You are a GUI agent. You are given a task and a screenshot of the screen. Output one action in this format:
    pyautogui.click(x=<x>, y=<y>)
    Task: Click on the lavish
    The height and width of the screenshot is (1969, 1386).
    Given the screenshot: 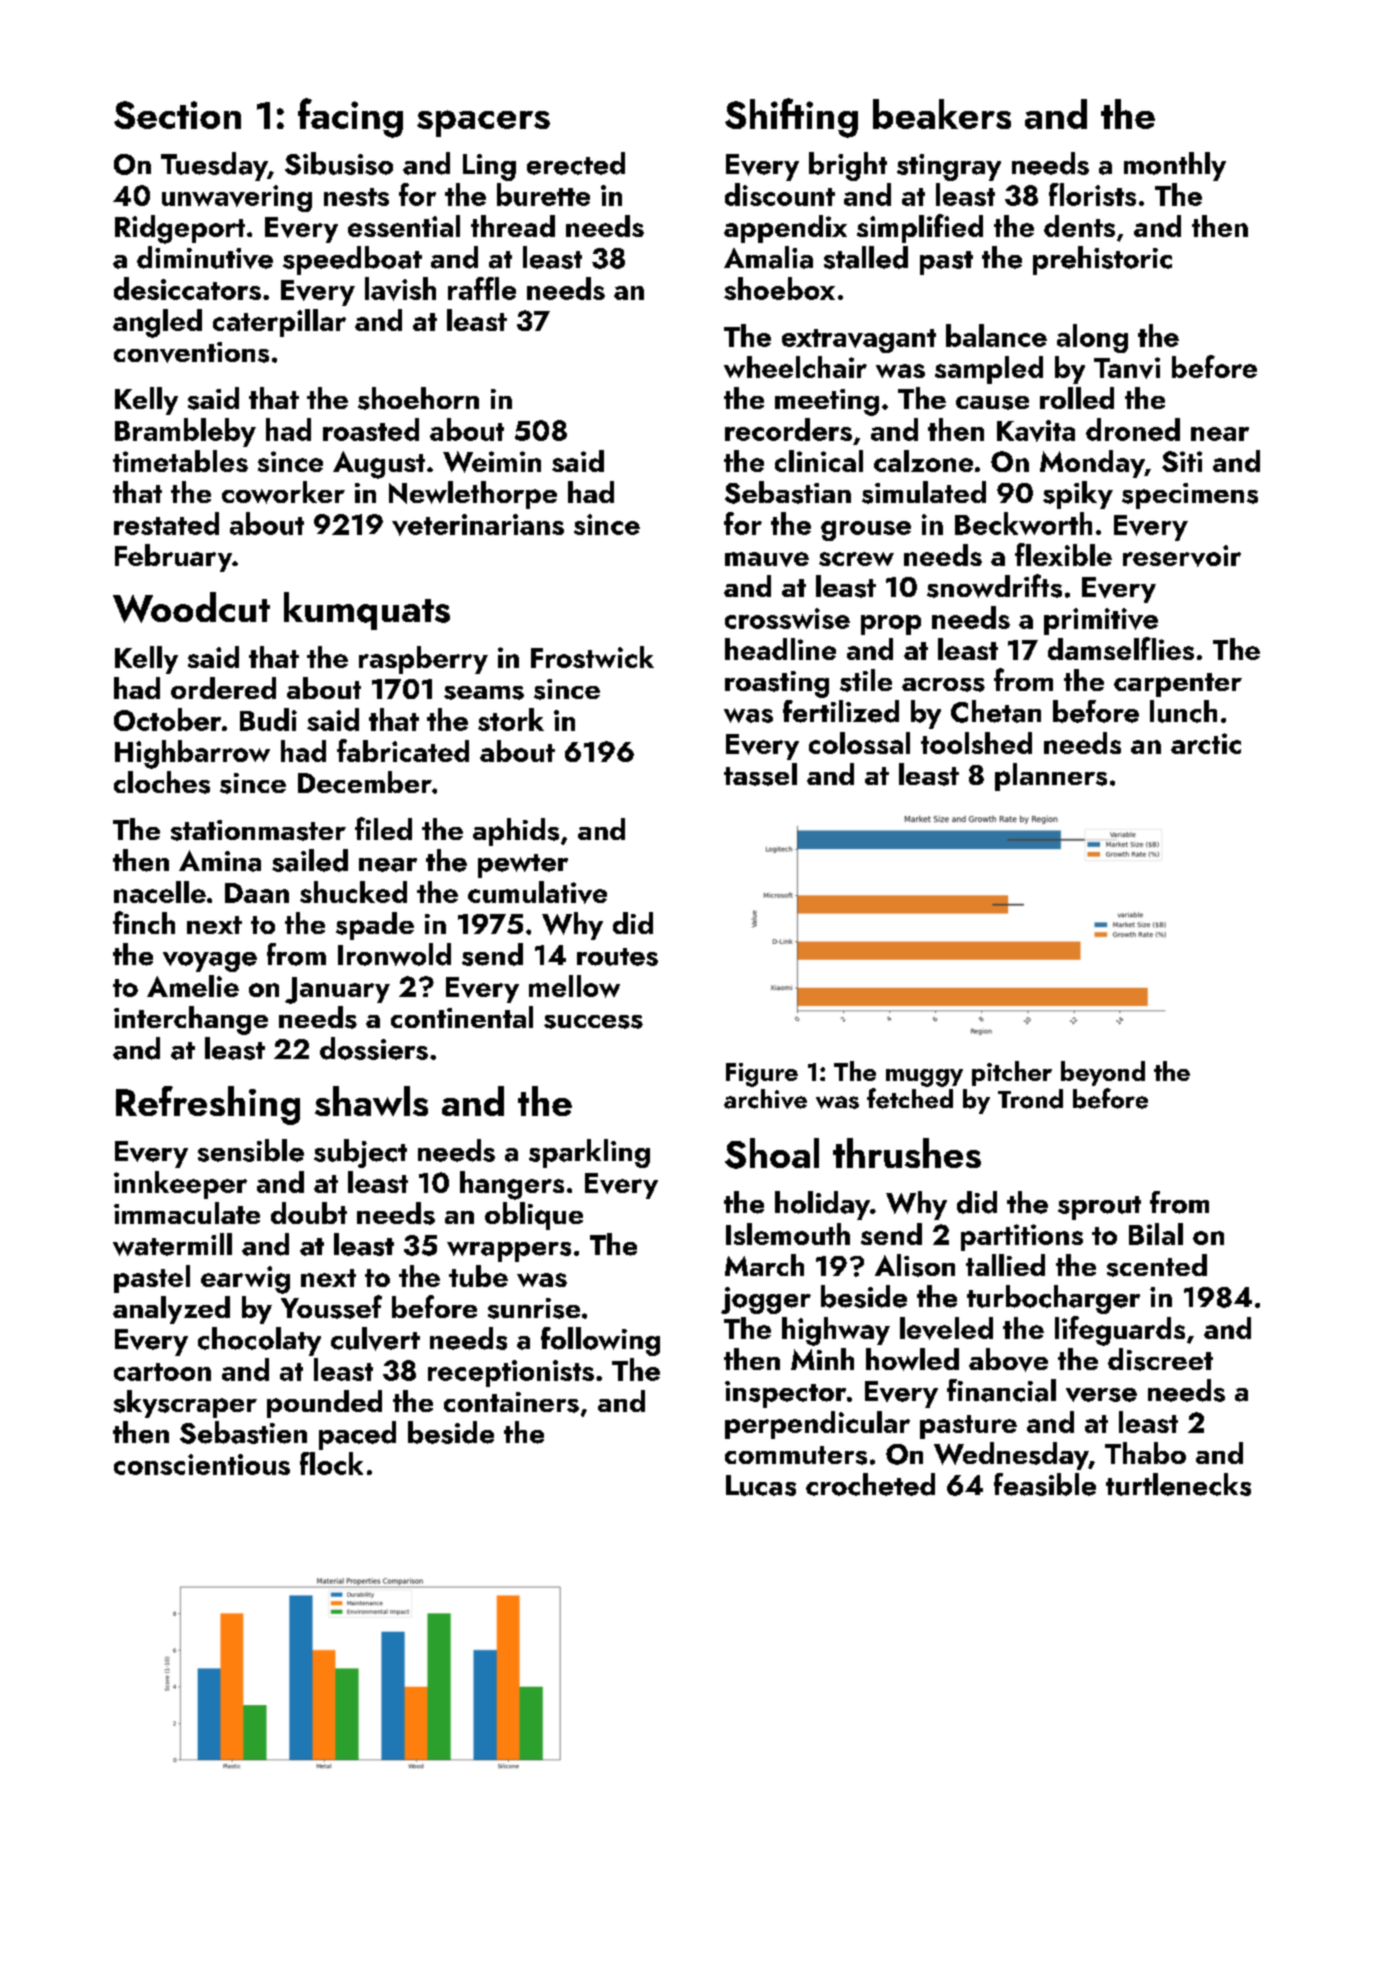 What is the action you would take?
    pyautogui.click(x=400, y=289)
